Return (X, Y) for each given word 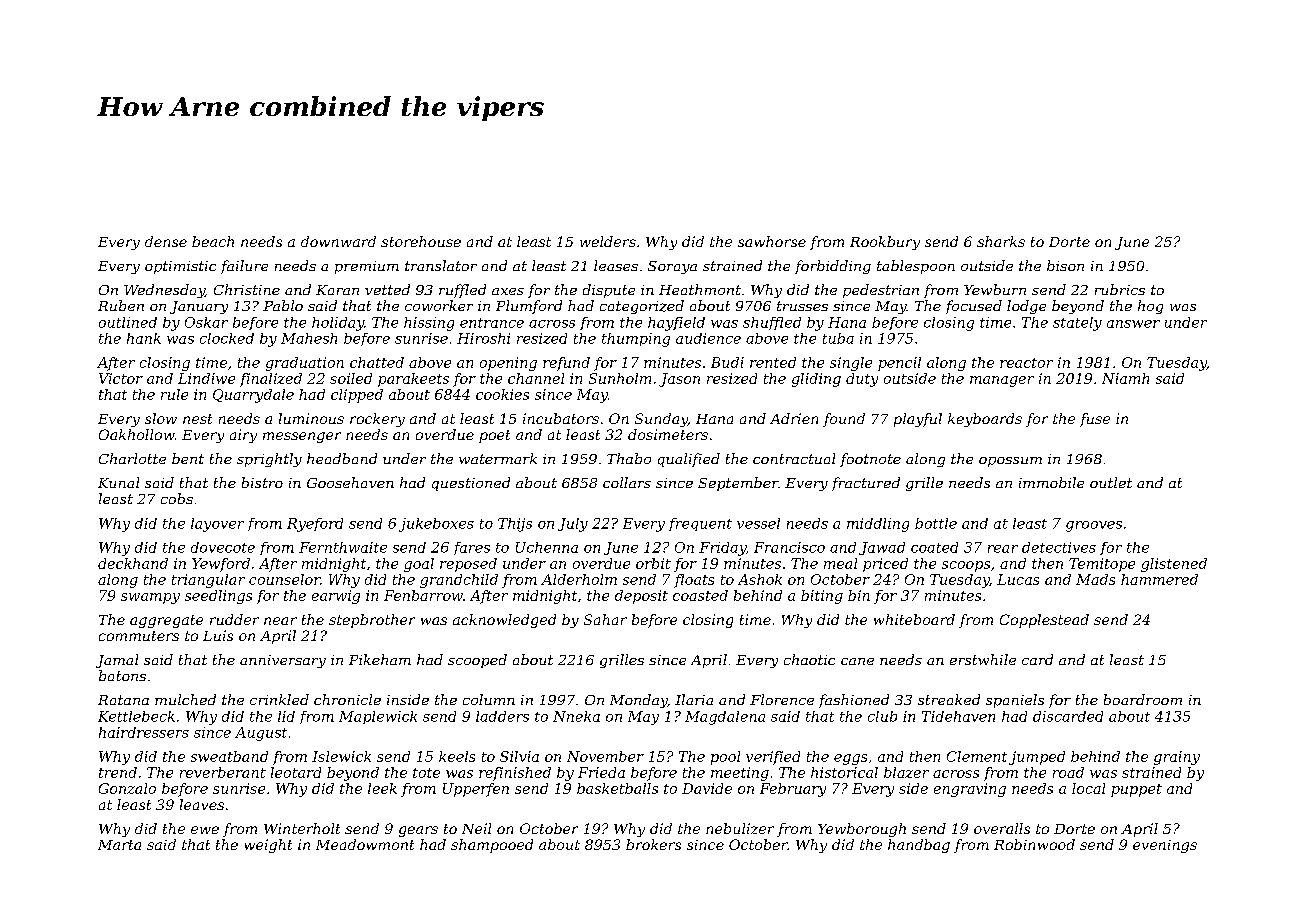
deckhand (133, 563)
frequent (700, 524)
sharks (1001, 241)
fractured (866, 484)
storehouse (421, 241)
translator (441, 265)
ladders (502, 716)
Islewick (341, 756)
